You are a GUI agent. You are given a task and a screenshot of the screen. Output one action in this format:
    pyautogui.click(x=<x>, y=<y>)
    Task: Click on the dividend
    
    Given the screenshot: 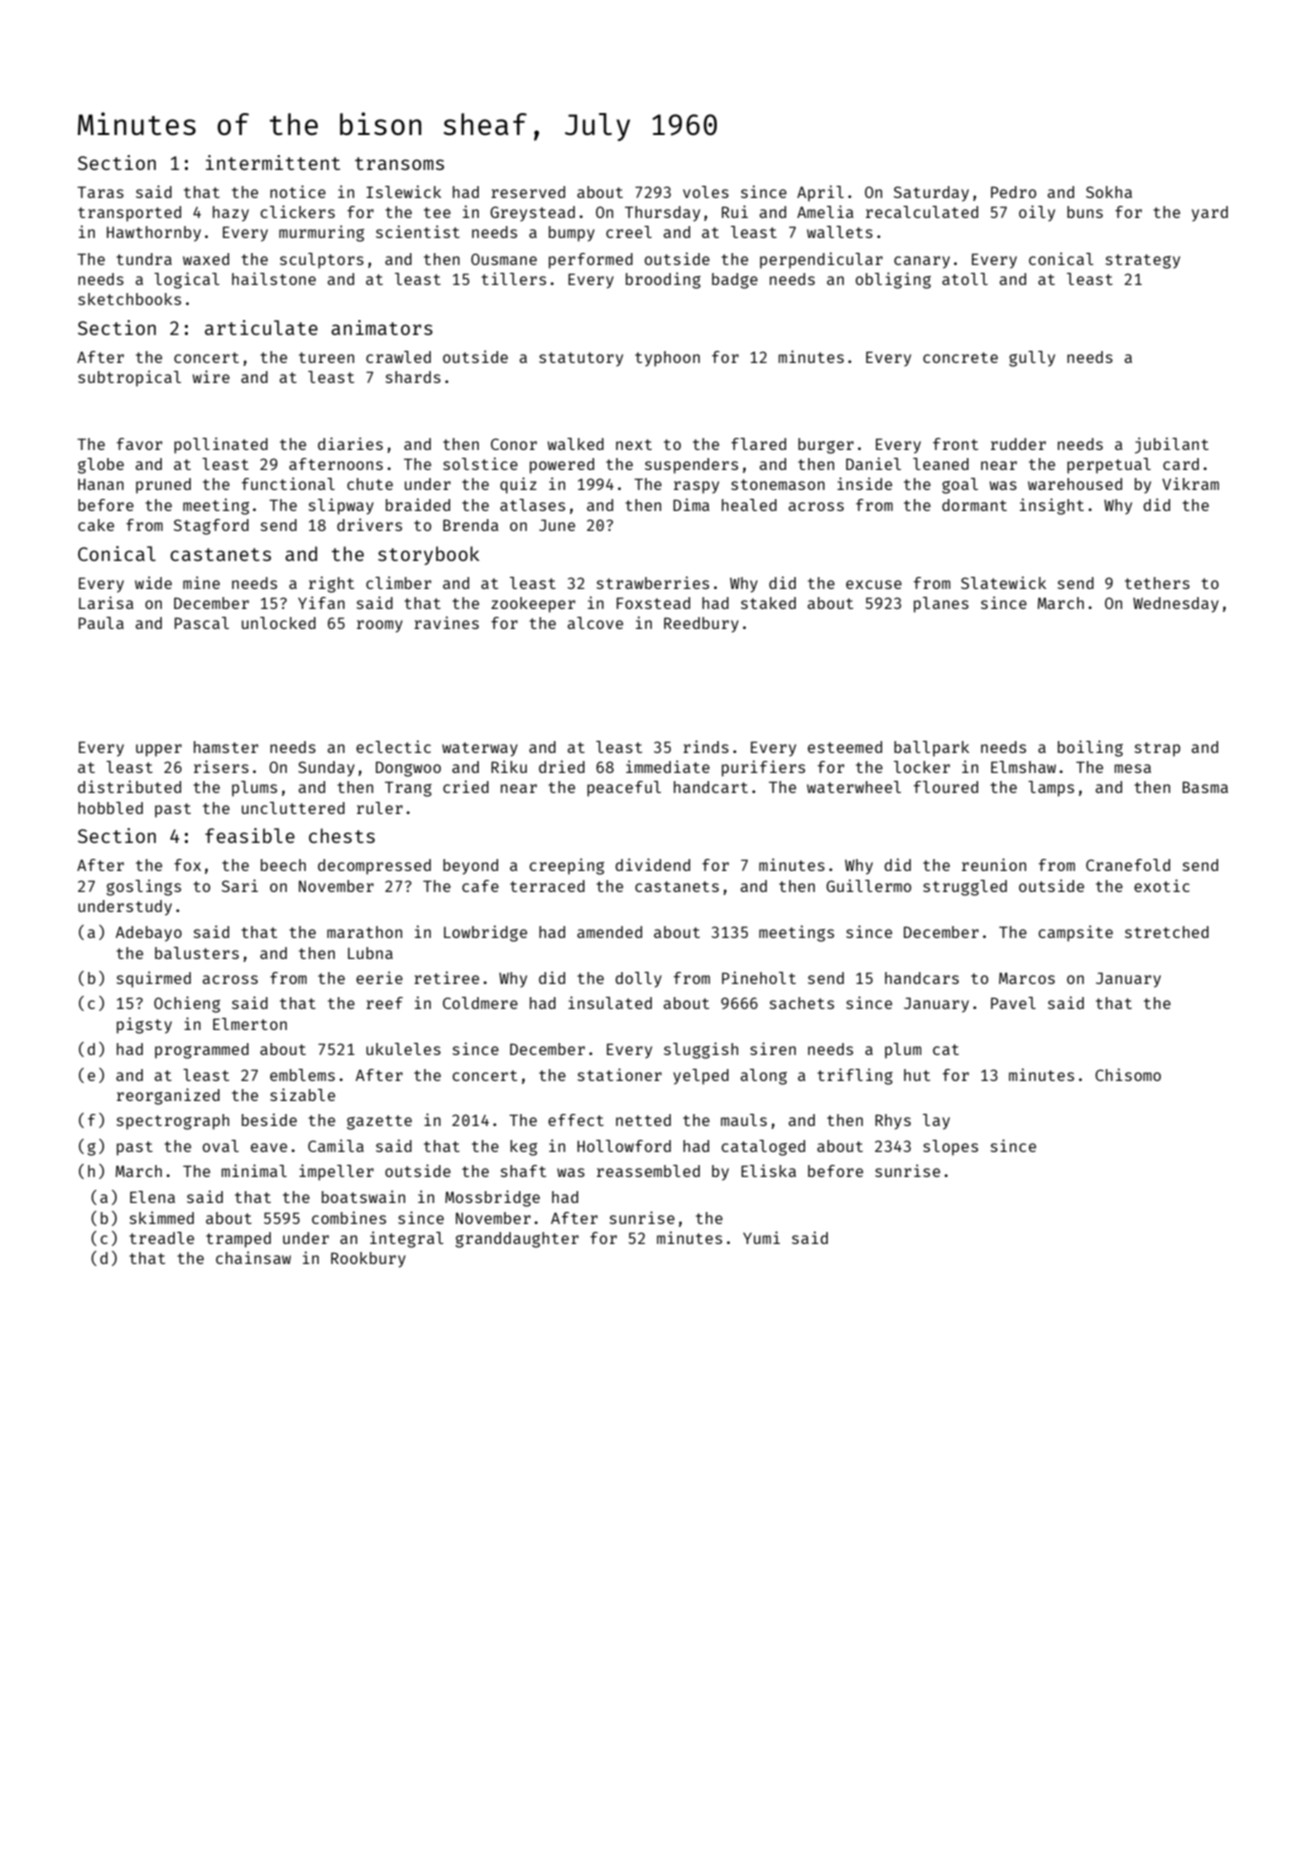 What is the action you would take?
    pyautogui.click(x=652, y=864)
